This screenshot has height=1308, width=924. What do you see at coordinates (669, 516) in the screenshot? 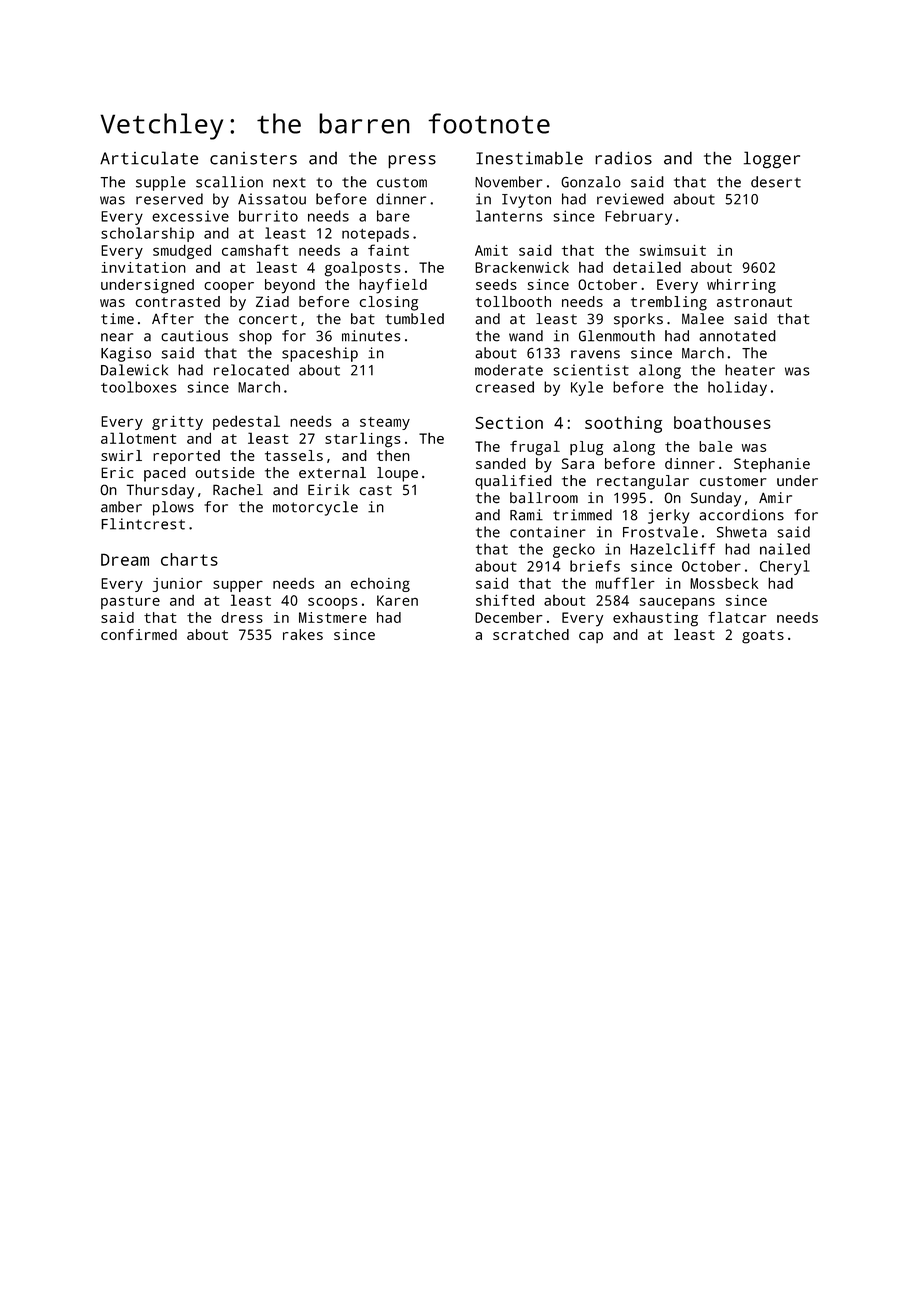
I see `jerky` at bounding box center [669, 516].
